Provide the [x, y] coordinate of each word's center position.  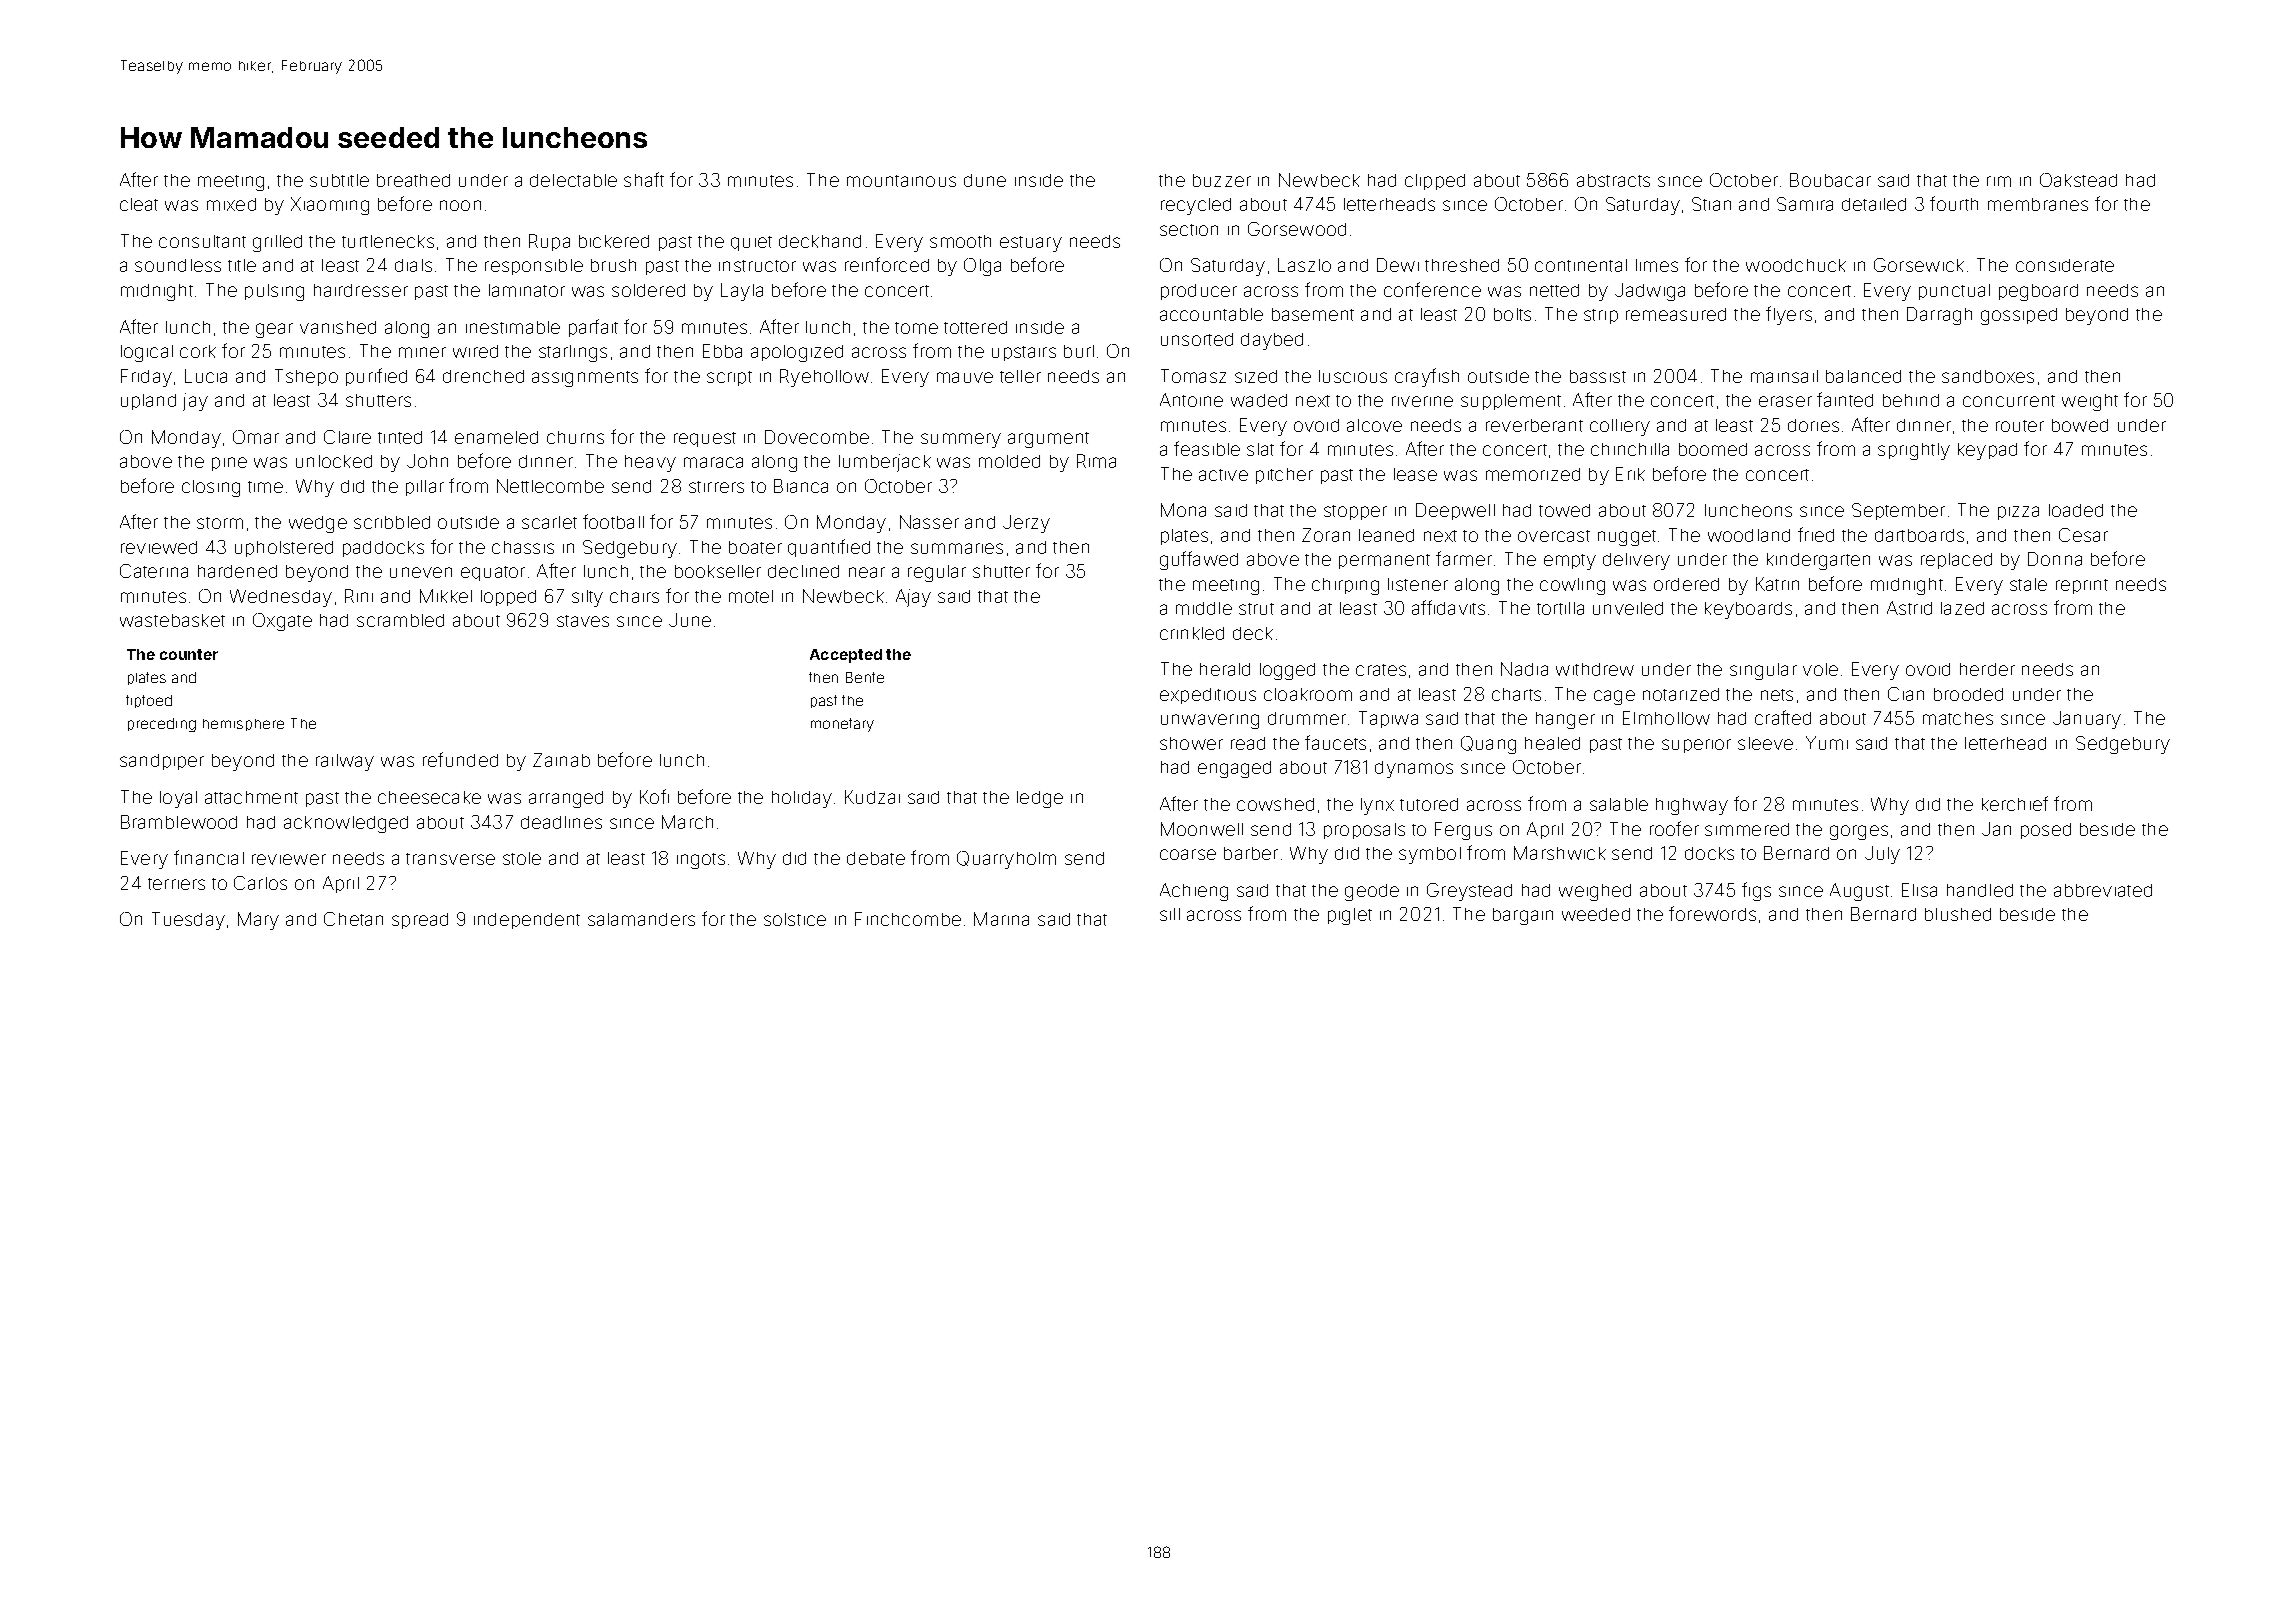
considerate [2065, 265]
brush [613, 265]
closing [211, 488]
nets [1777, 695]
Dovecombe [817, 437]
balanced [1863, 376]
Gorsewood [1297, 229]
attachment [251, 797]
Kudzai [872, 797]
